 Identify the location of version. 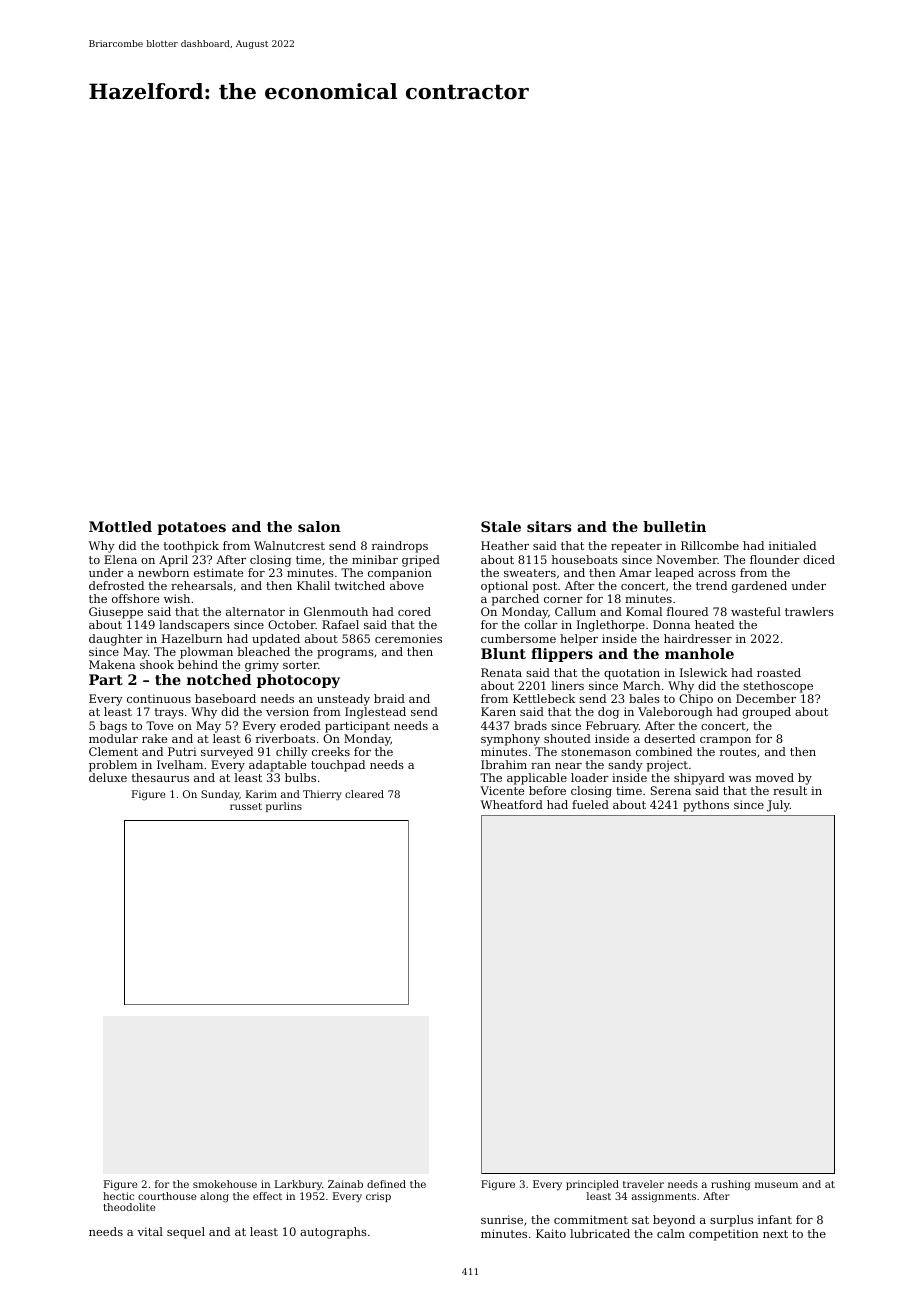
(287, 711).
